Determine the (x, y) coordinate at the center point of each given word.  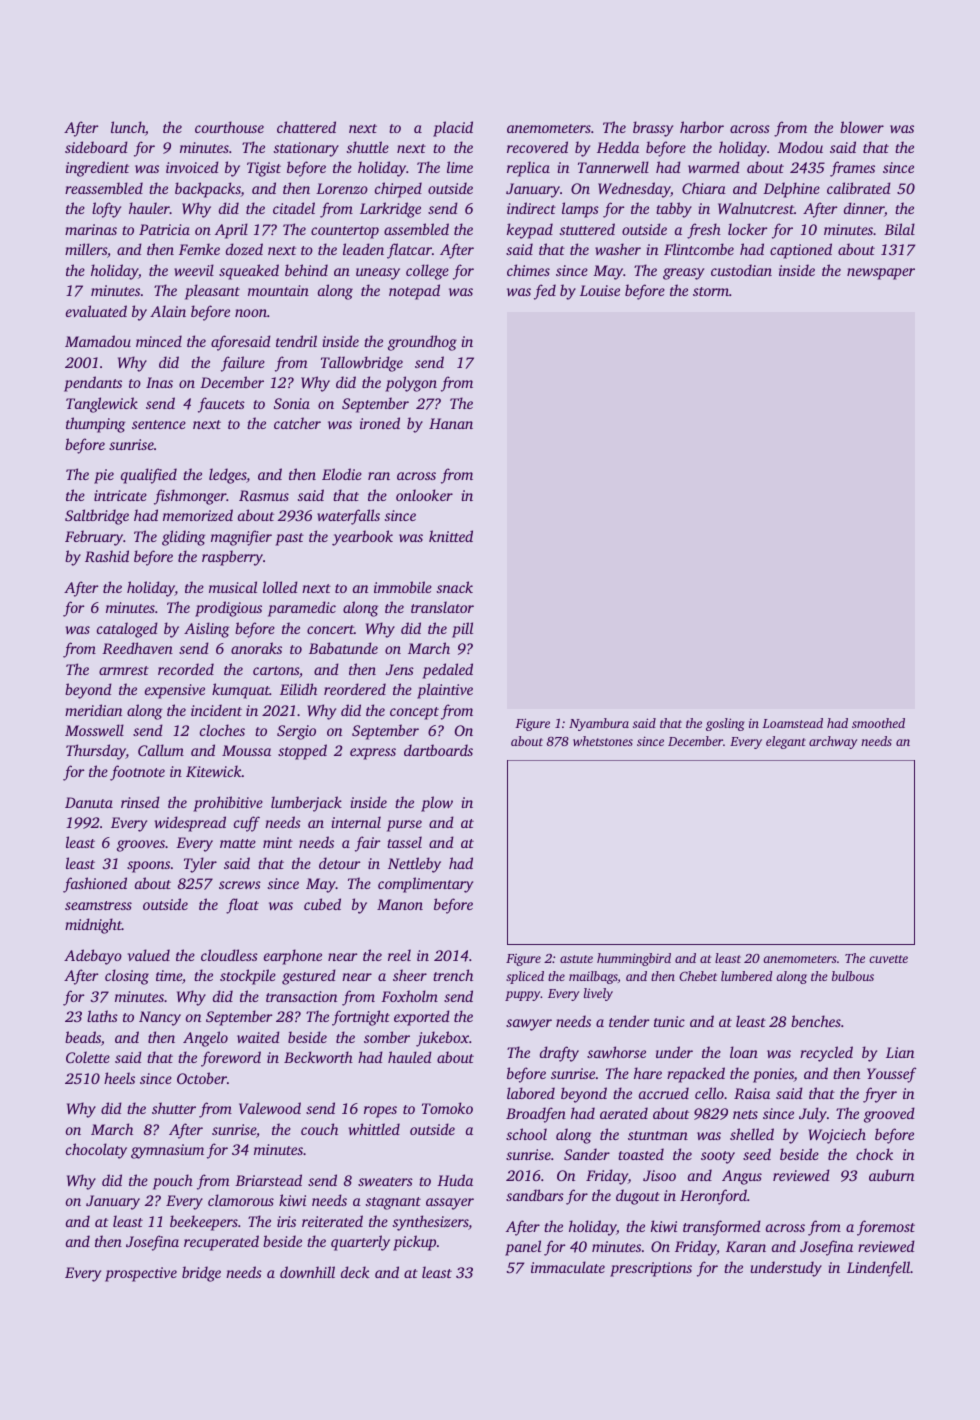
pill (462, 630)
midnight (93, 926)
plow (437, 804)
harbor (702, 127)
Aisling (206, 630)
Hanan (451, 423)
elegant (786, 742)
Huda (455, 1180)
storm (711, 291)
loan (744, 1052)
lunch (128, 127)
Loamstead (792, 723)
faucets (221, 405)
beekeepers (204, 1223)
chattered (306, 127)
